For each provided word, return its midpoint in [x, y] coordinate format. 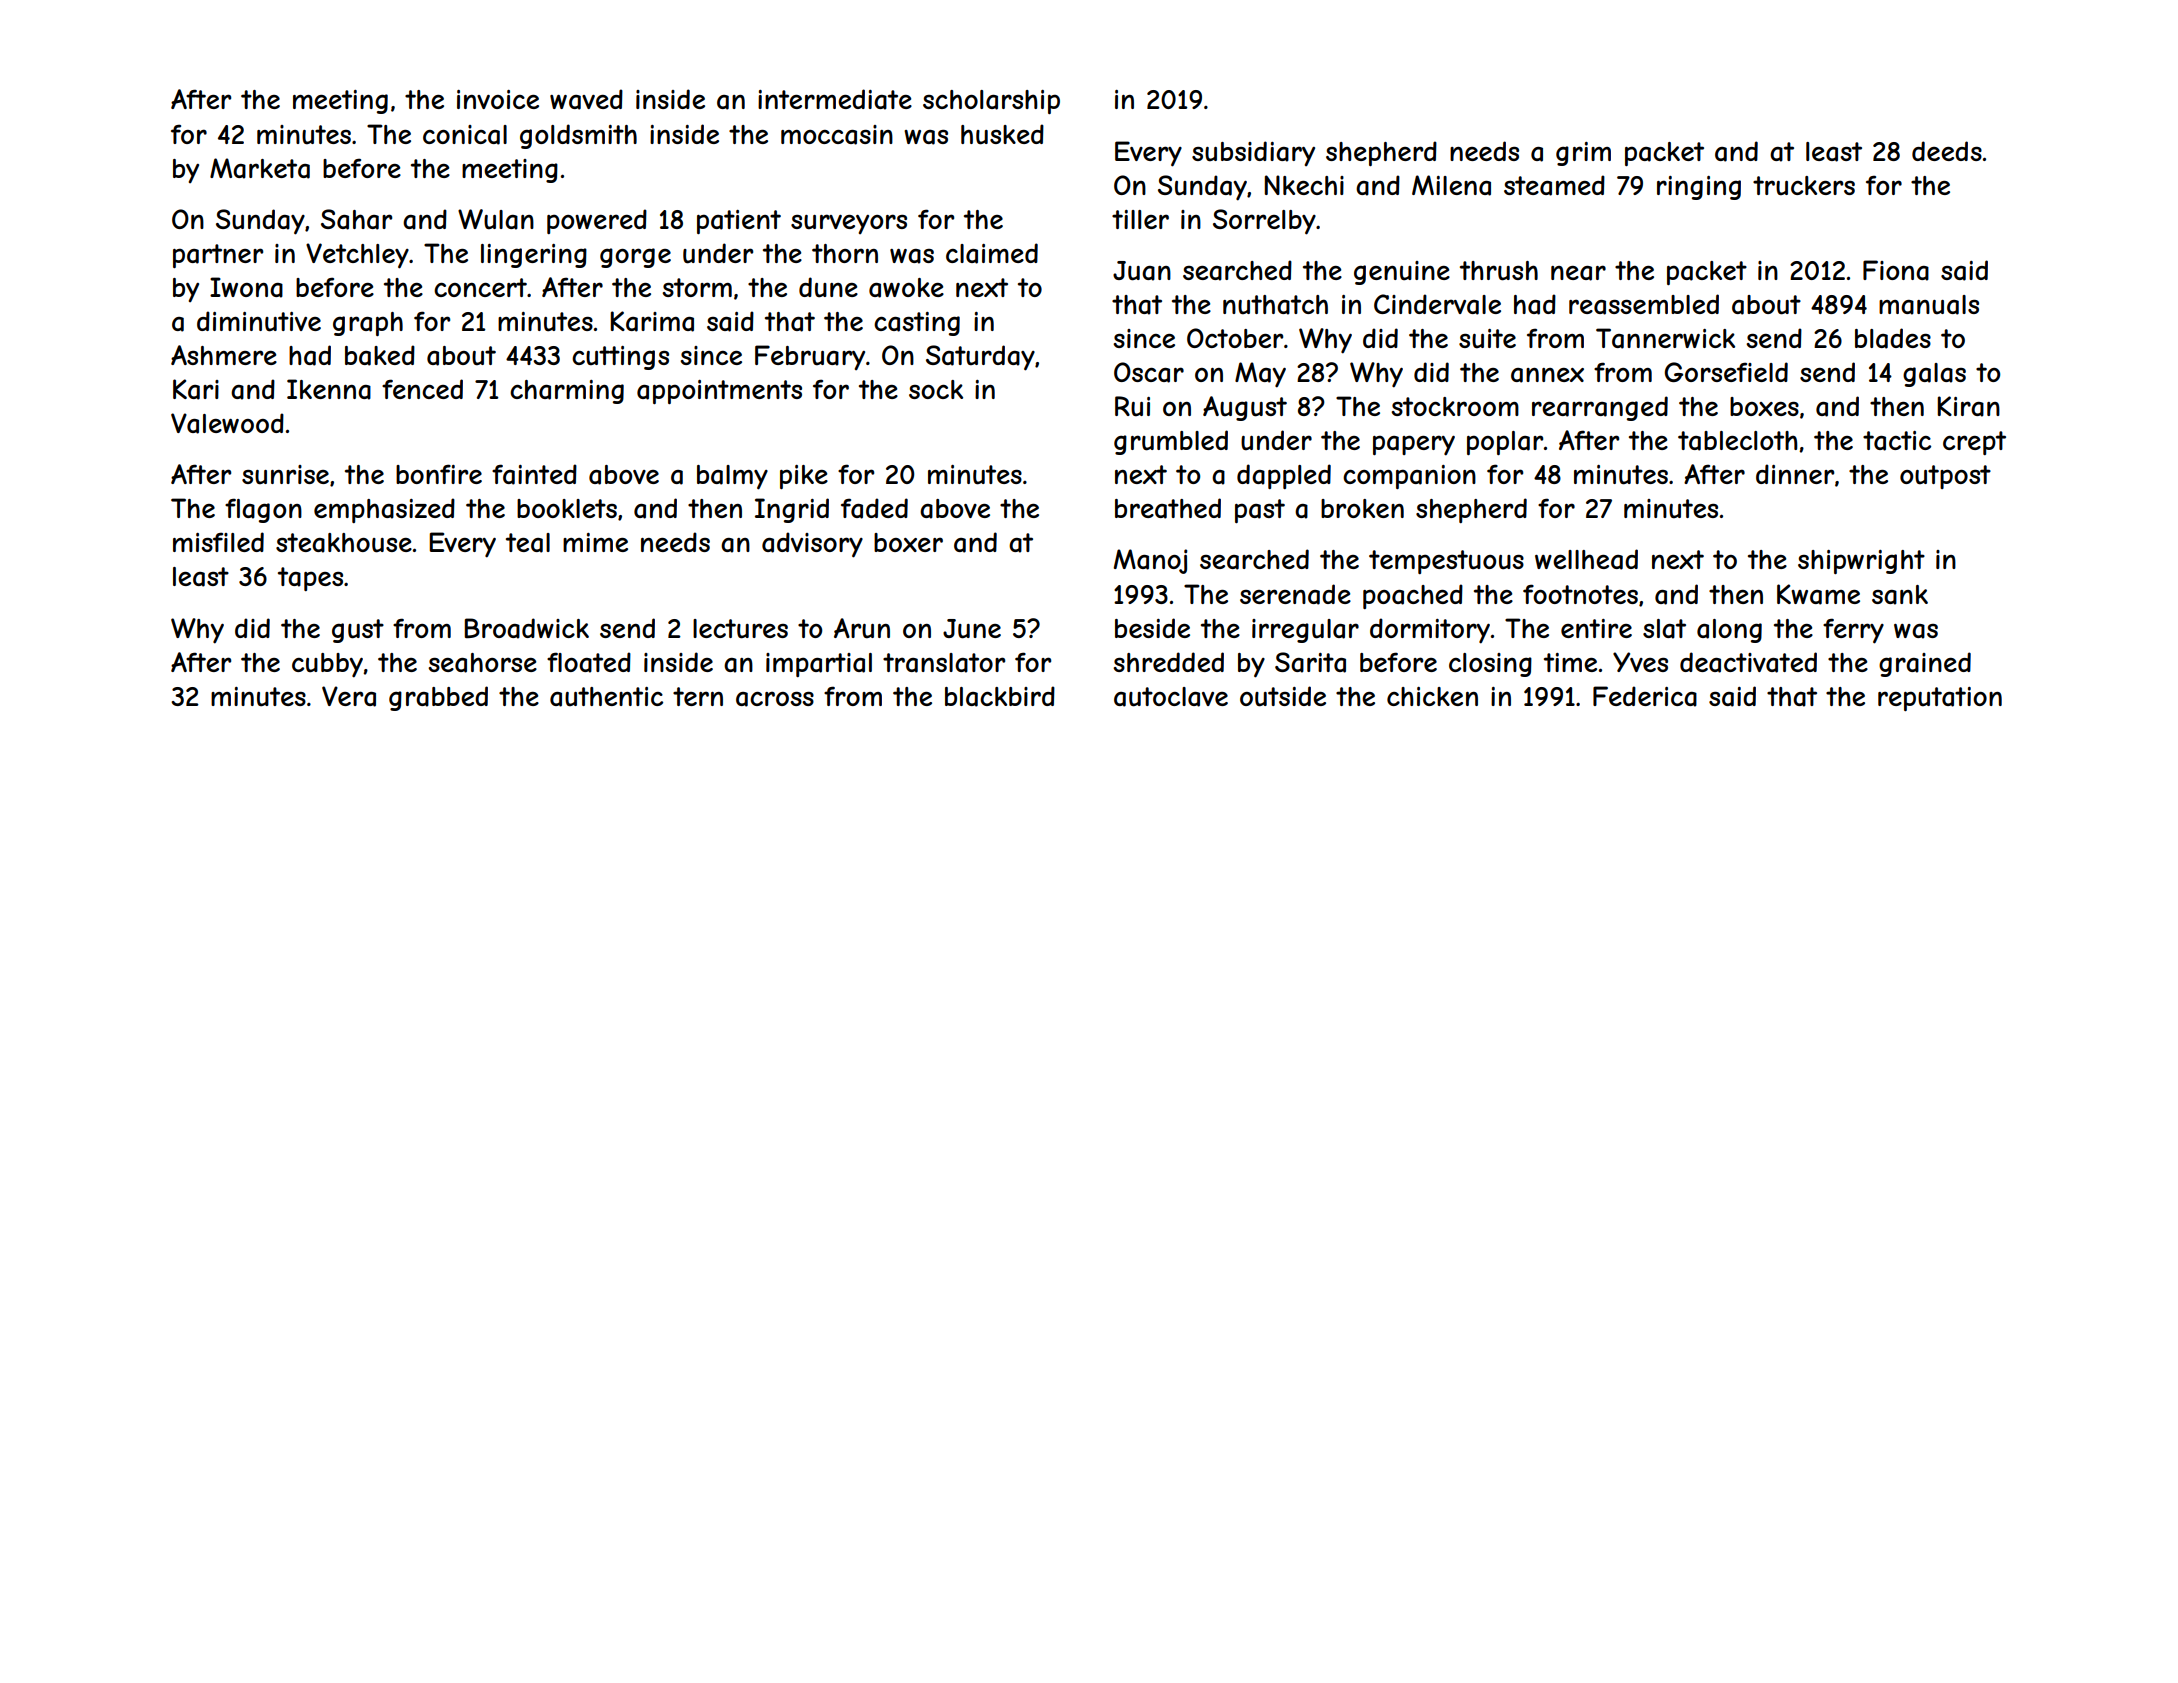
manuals [1929, 305]
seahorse [482, 663]
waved [586, 99]
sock [936, 389]
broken [1362, 508]
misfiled [218, 542]
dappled [1284, 476]
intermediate [835, 99]
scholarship [991, 102]
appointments [719, 392]
